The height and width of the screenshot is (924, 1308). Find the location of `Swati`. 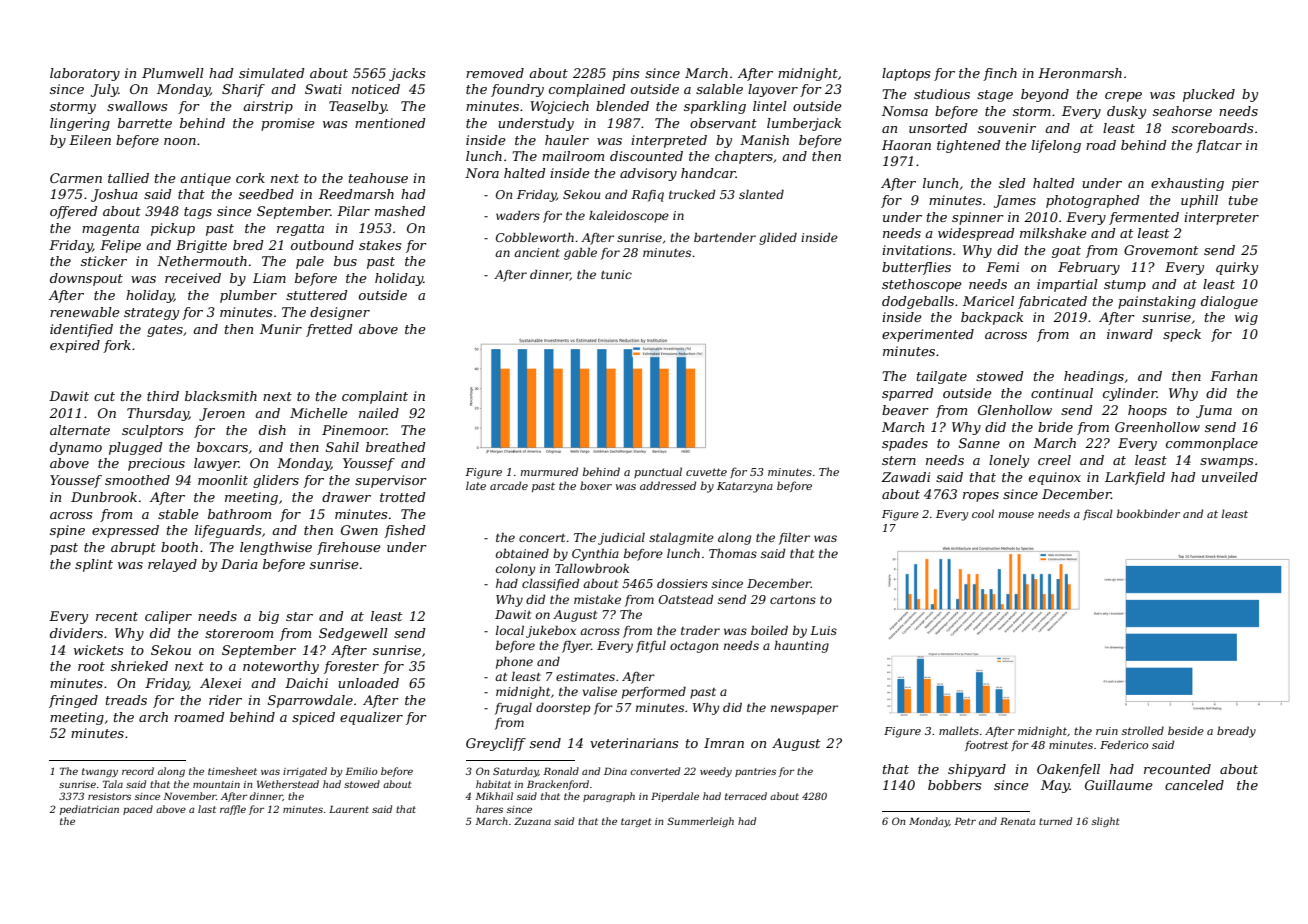

Swati is located at coordinates (323, 89).
